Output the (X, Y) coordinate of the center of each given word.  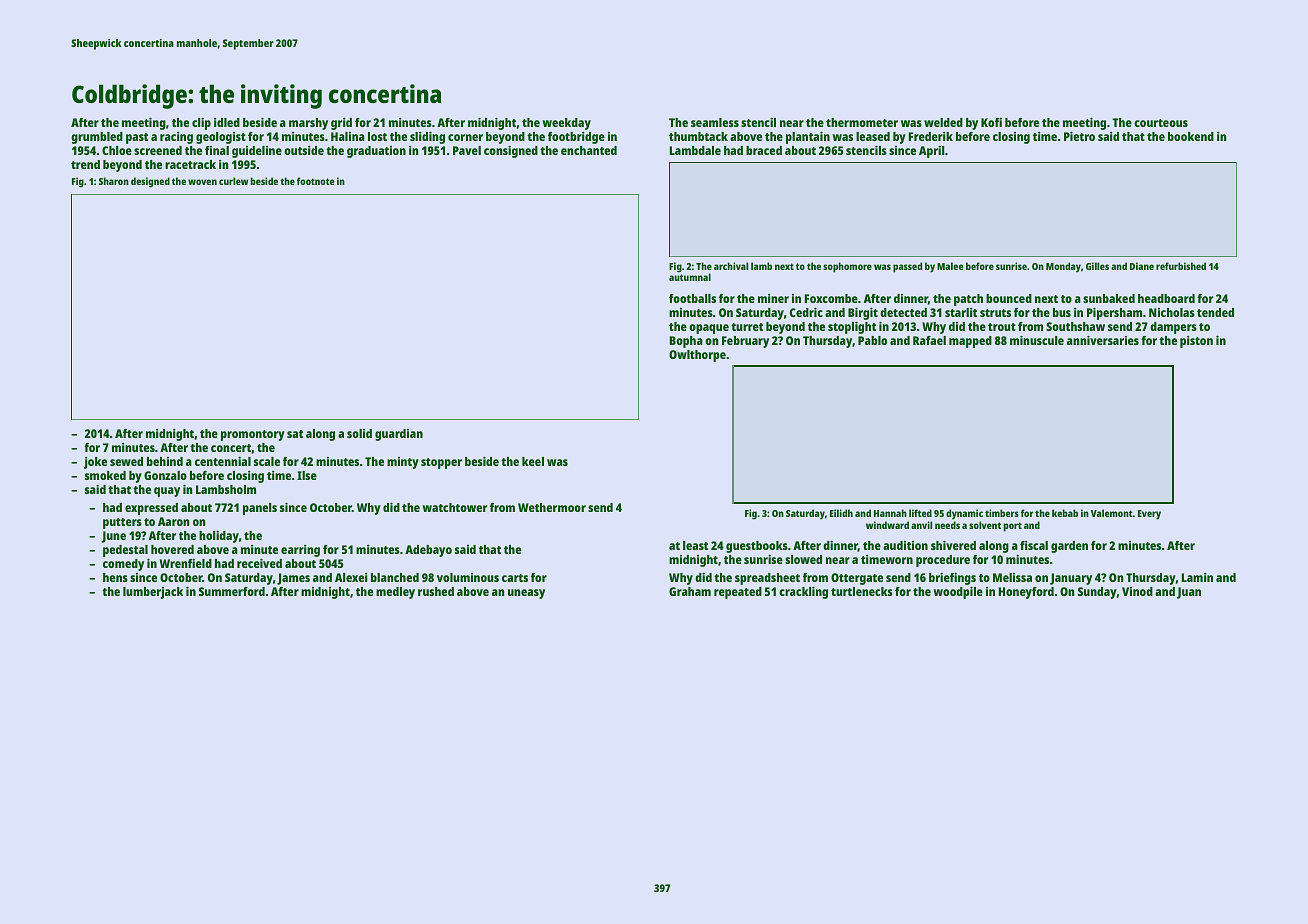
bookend (1191, 136)
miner (773, 298)
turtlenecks (862, 591)
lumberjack (153, 593)
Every (1149, 515)
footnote (315, 181)
